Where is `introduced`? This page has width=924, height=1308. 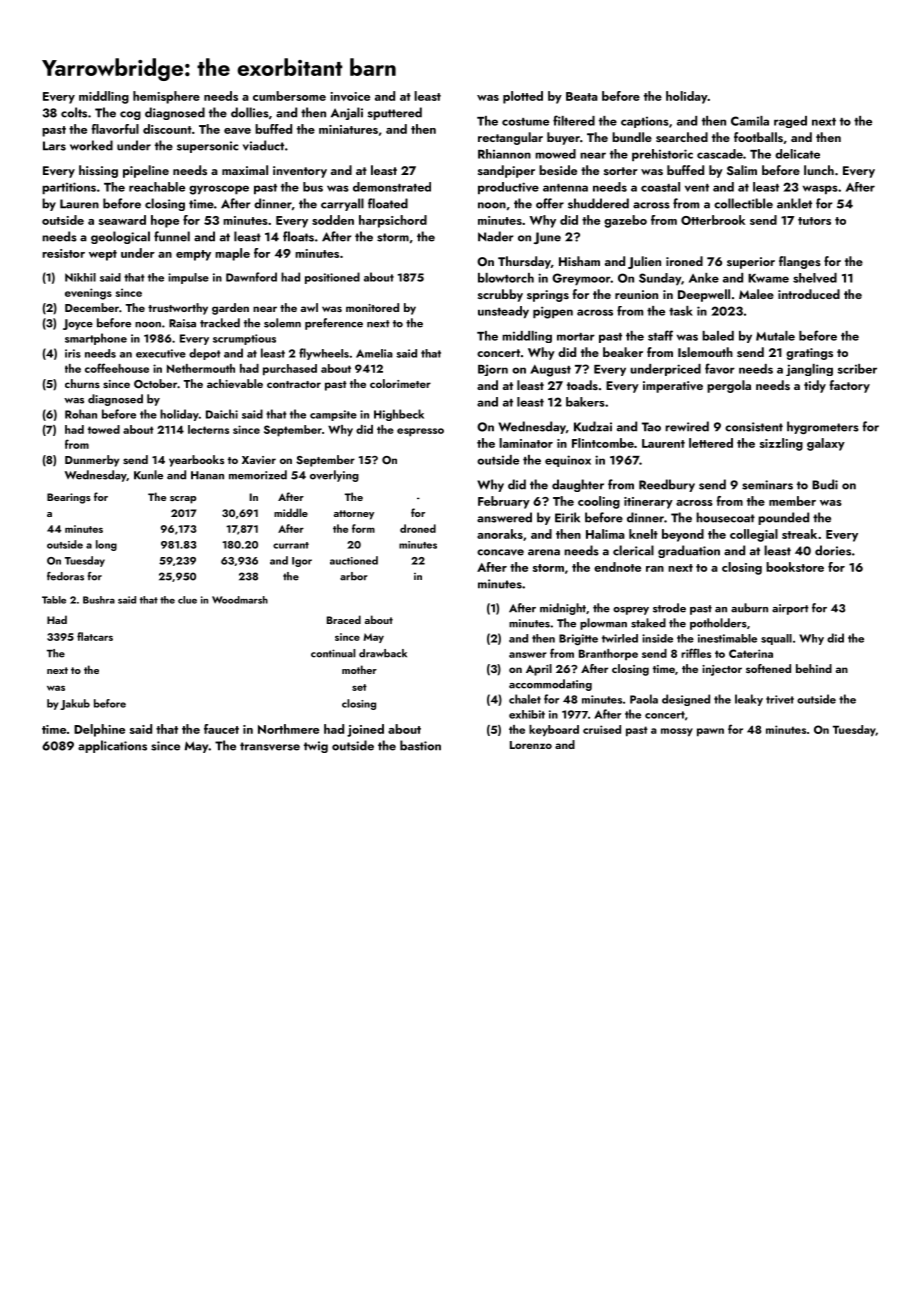
introduced is located at coordinates (809, 294).
